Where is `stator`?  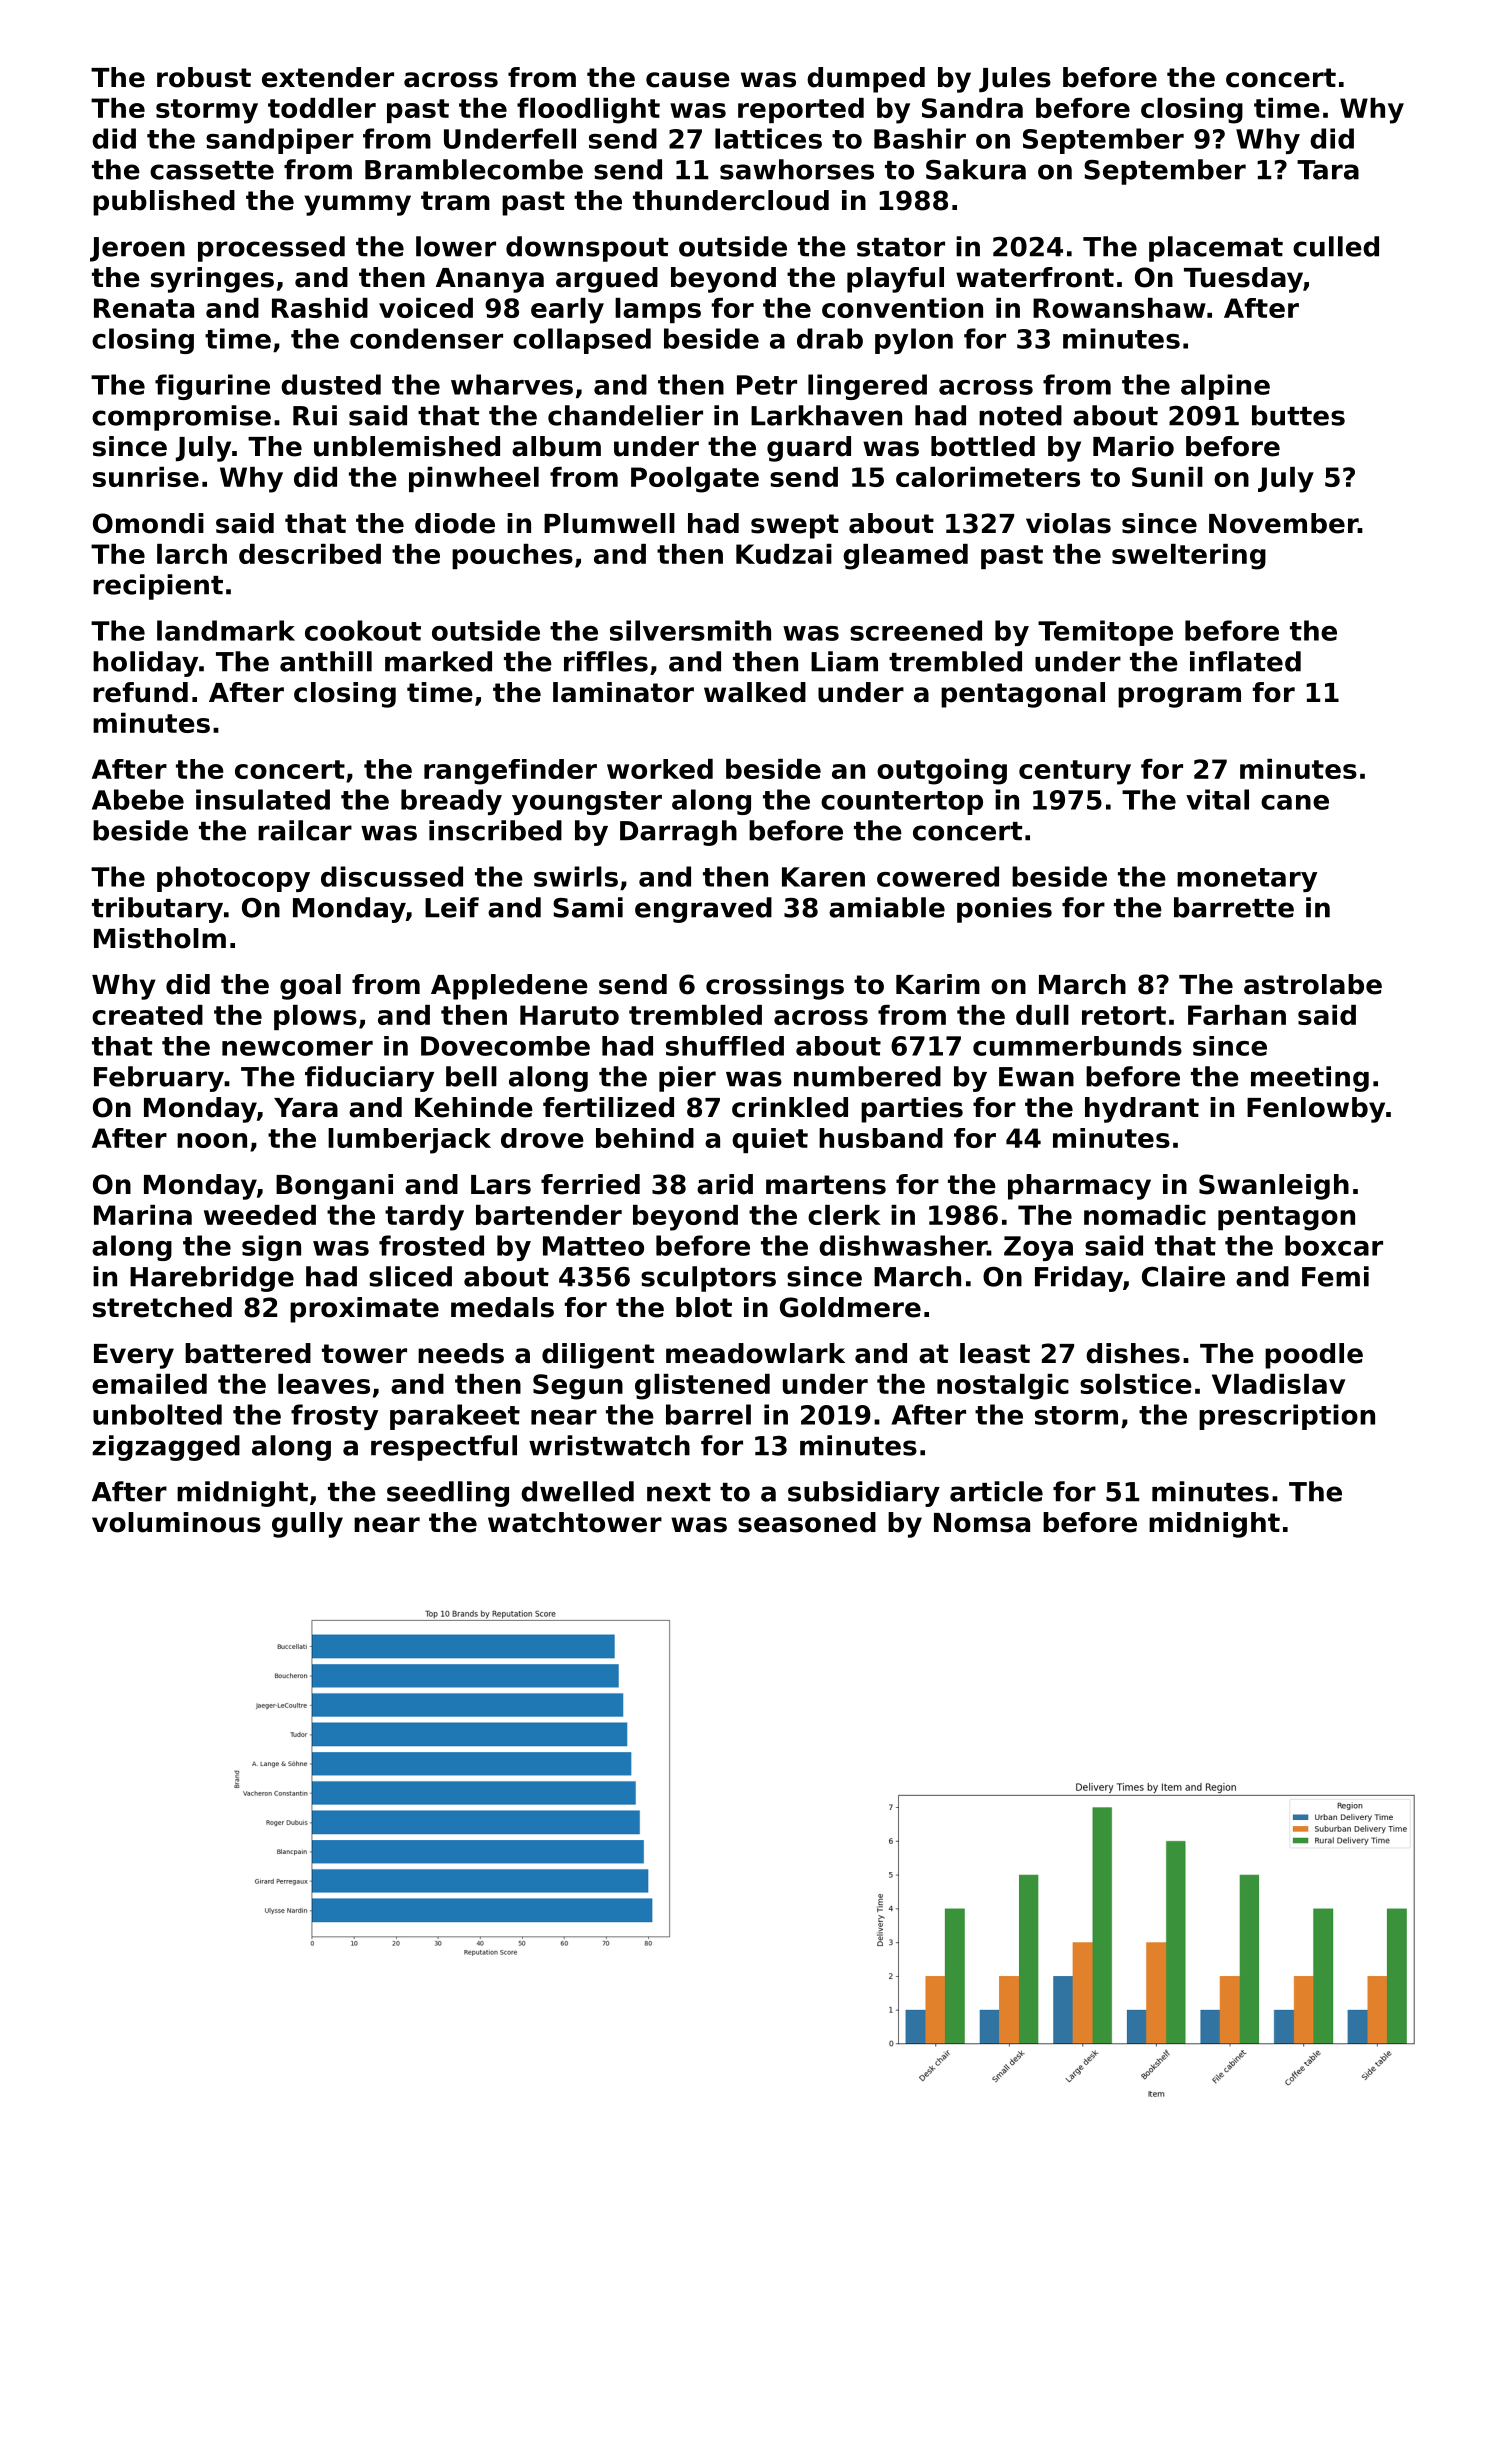 stator is located at coordinates (901, 247).
